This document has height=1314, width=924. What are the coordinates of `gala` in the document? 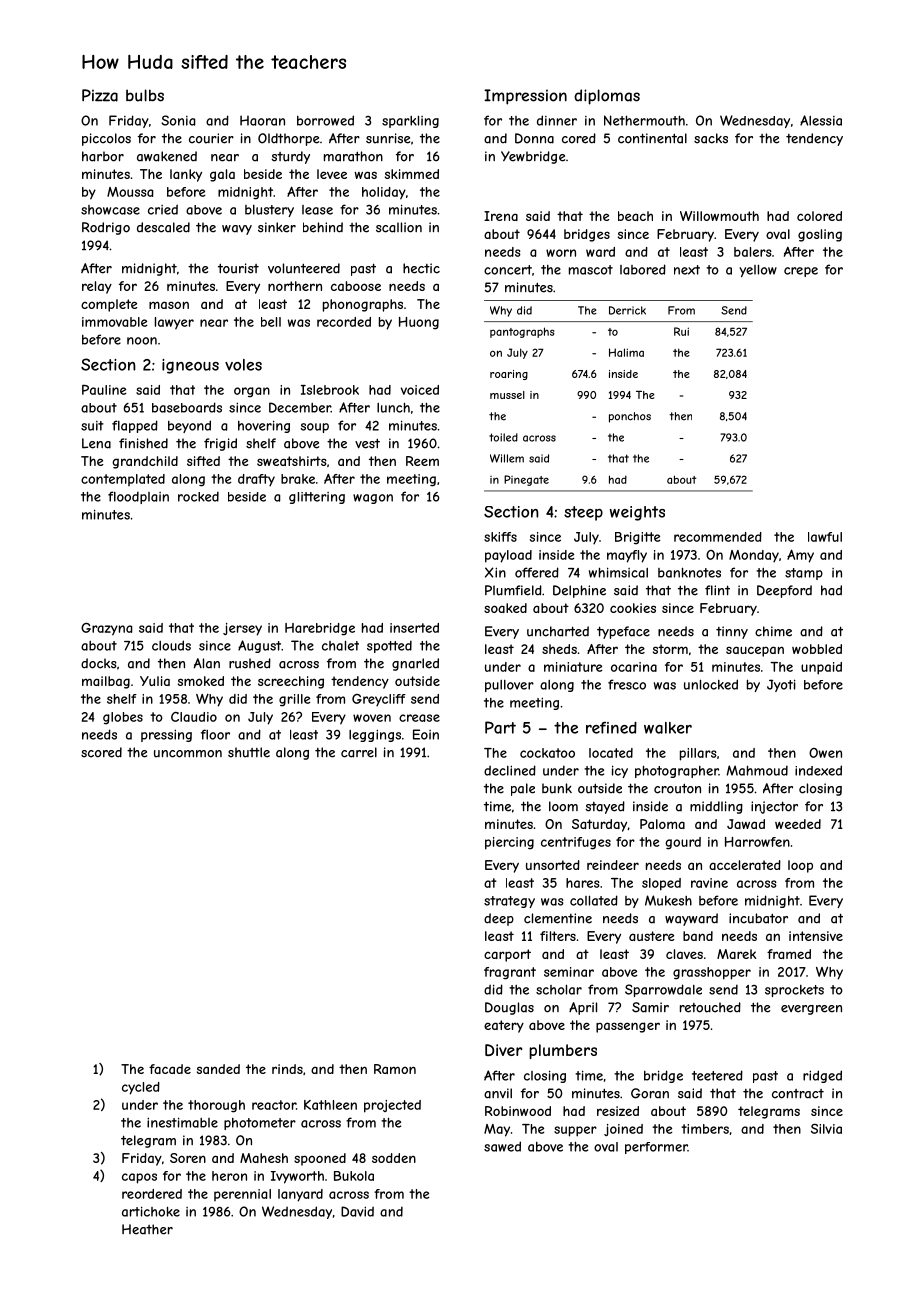 It's located at (222, 175).
